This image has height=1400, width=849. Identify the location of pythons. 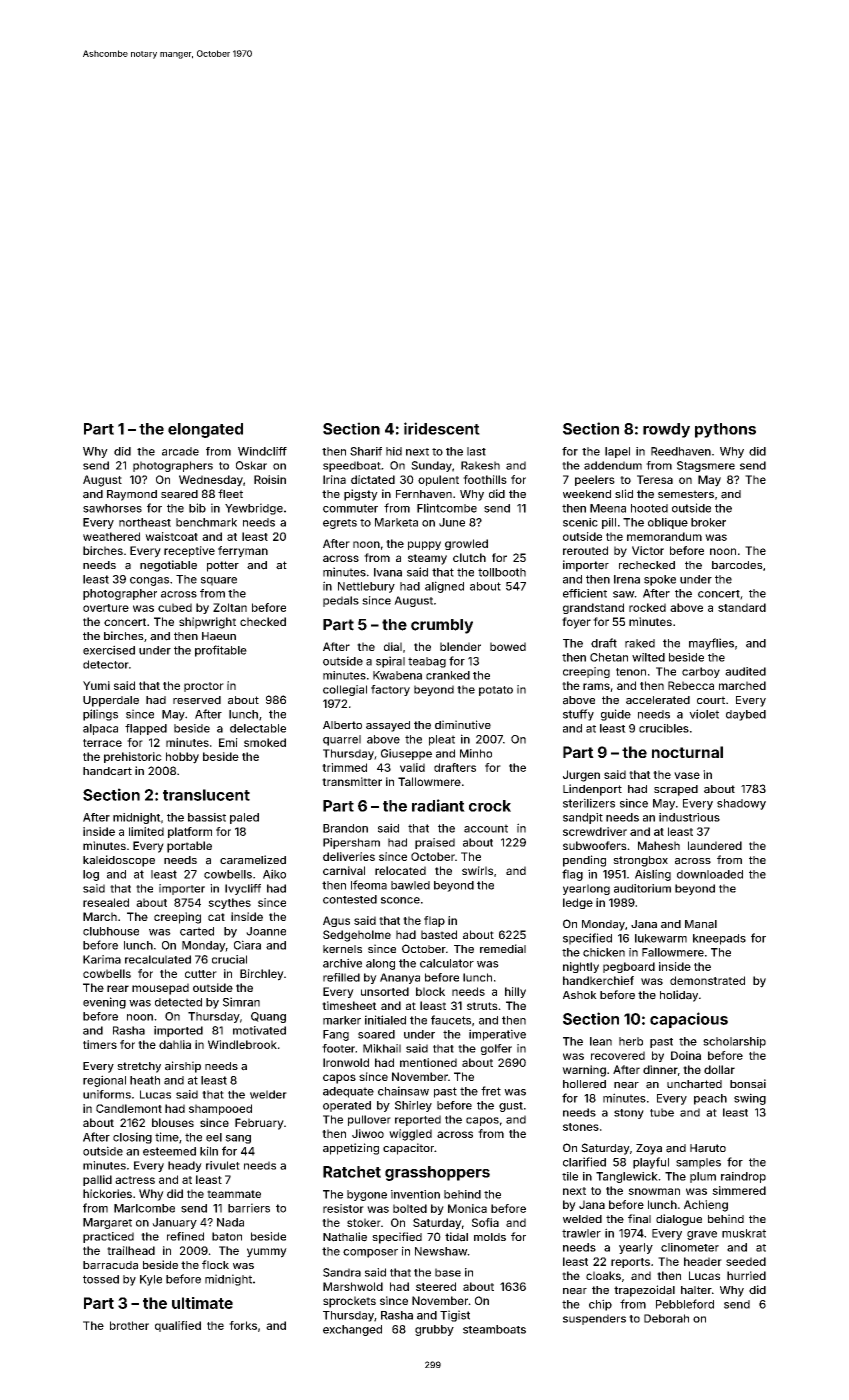
(725, 430).
